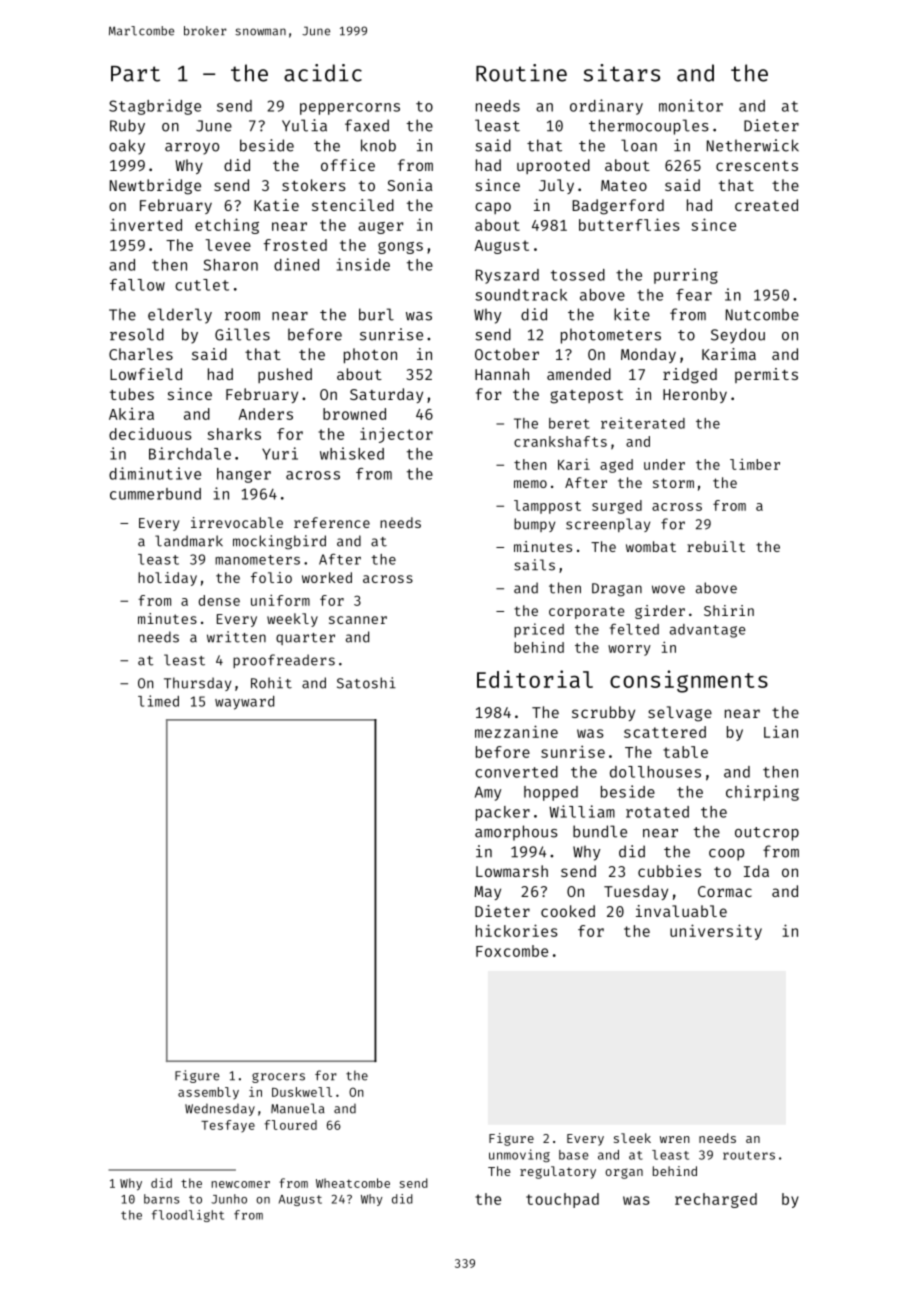 This document has height=1316, width=908. I want to click on sitars, so click(621, 73).
